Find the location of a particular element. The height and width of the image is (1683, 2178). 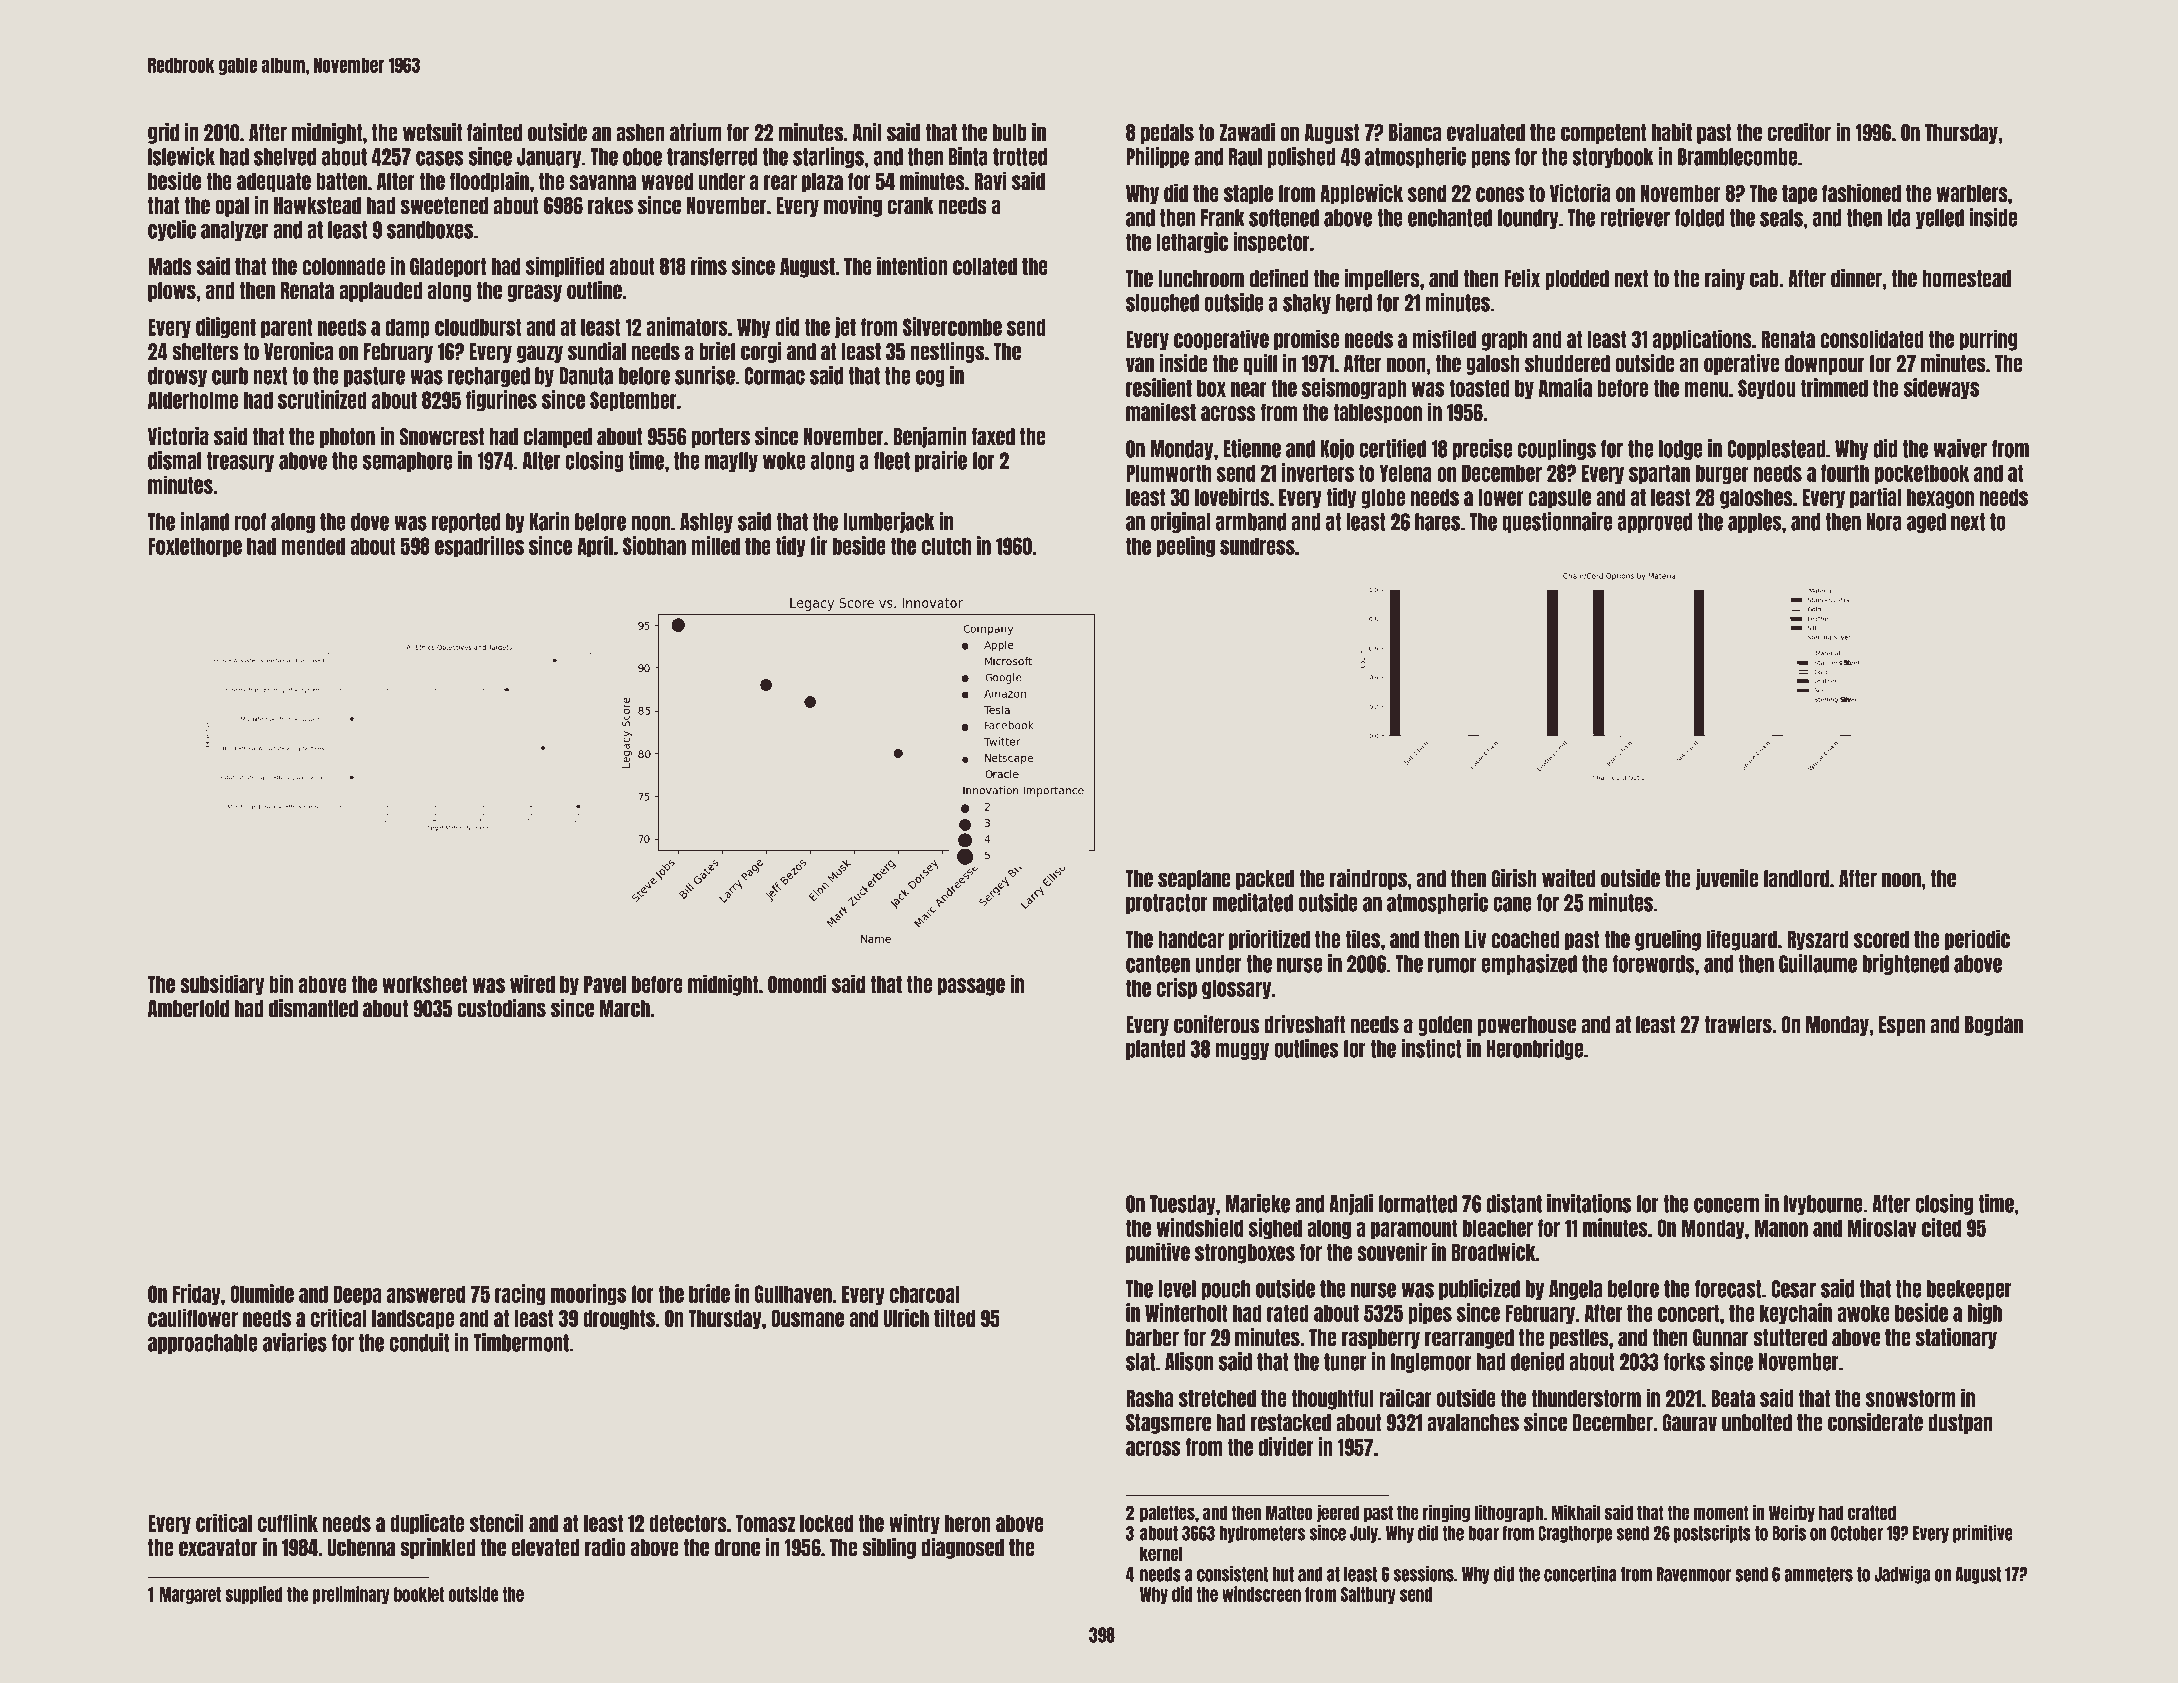

Anjali is located at coordinates (1351, 1204).
